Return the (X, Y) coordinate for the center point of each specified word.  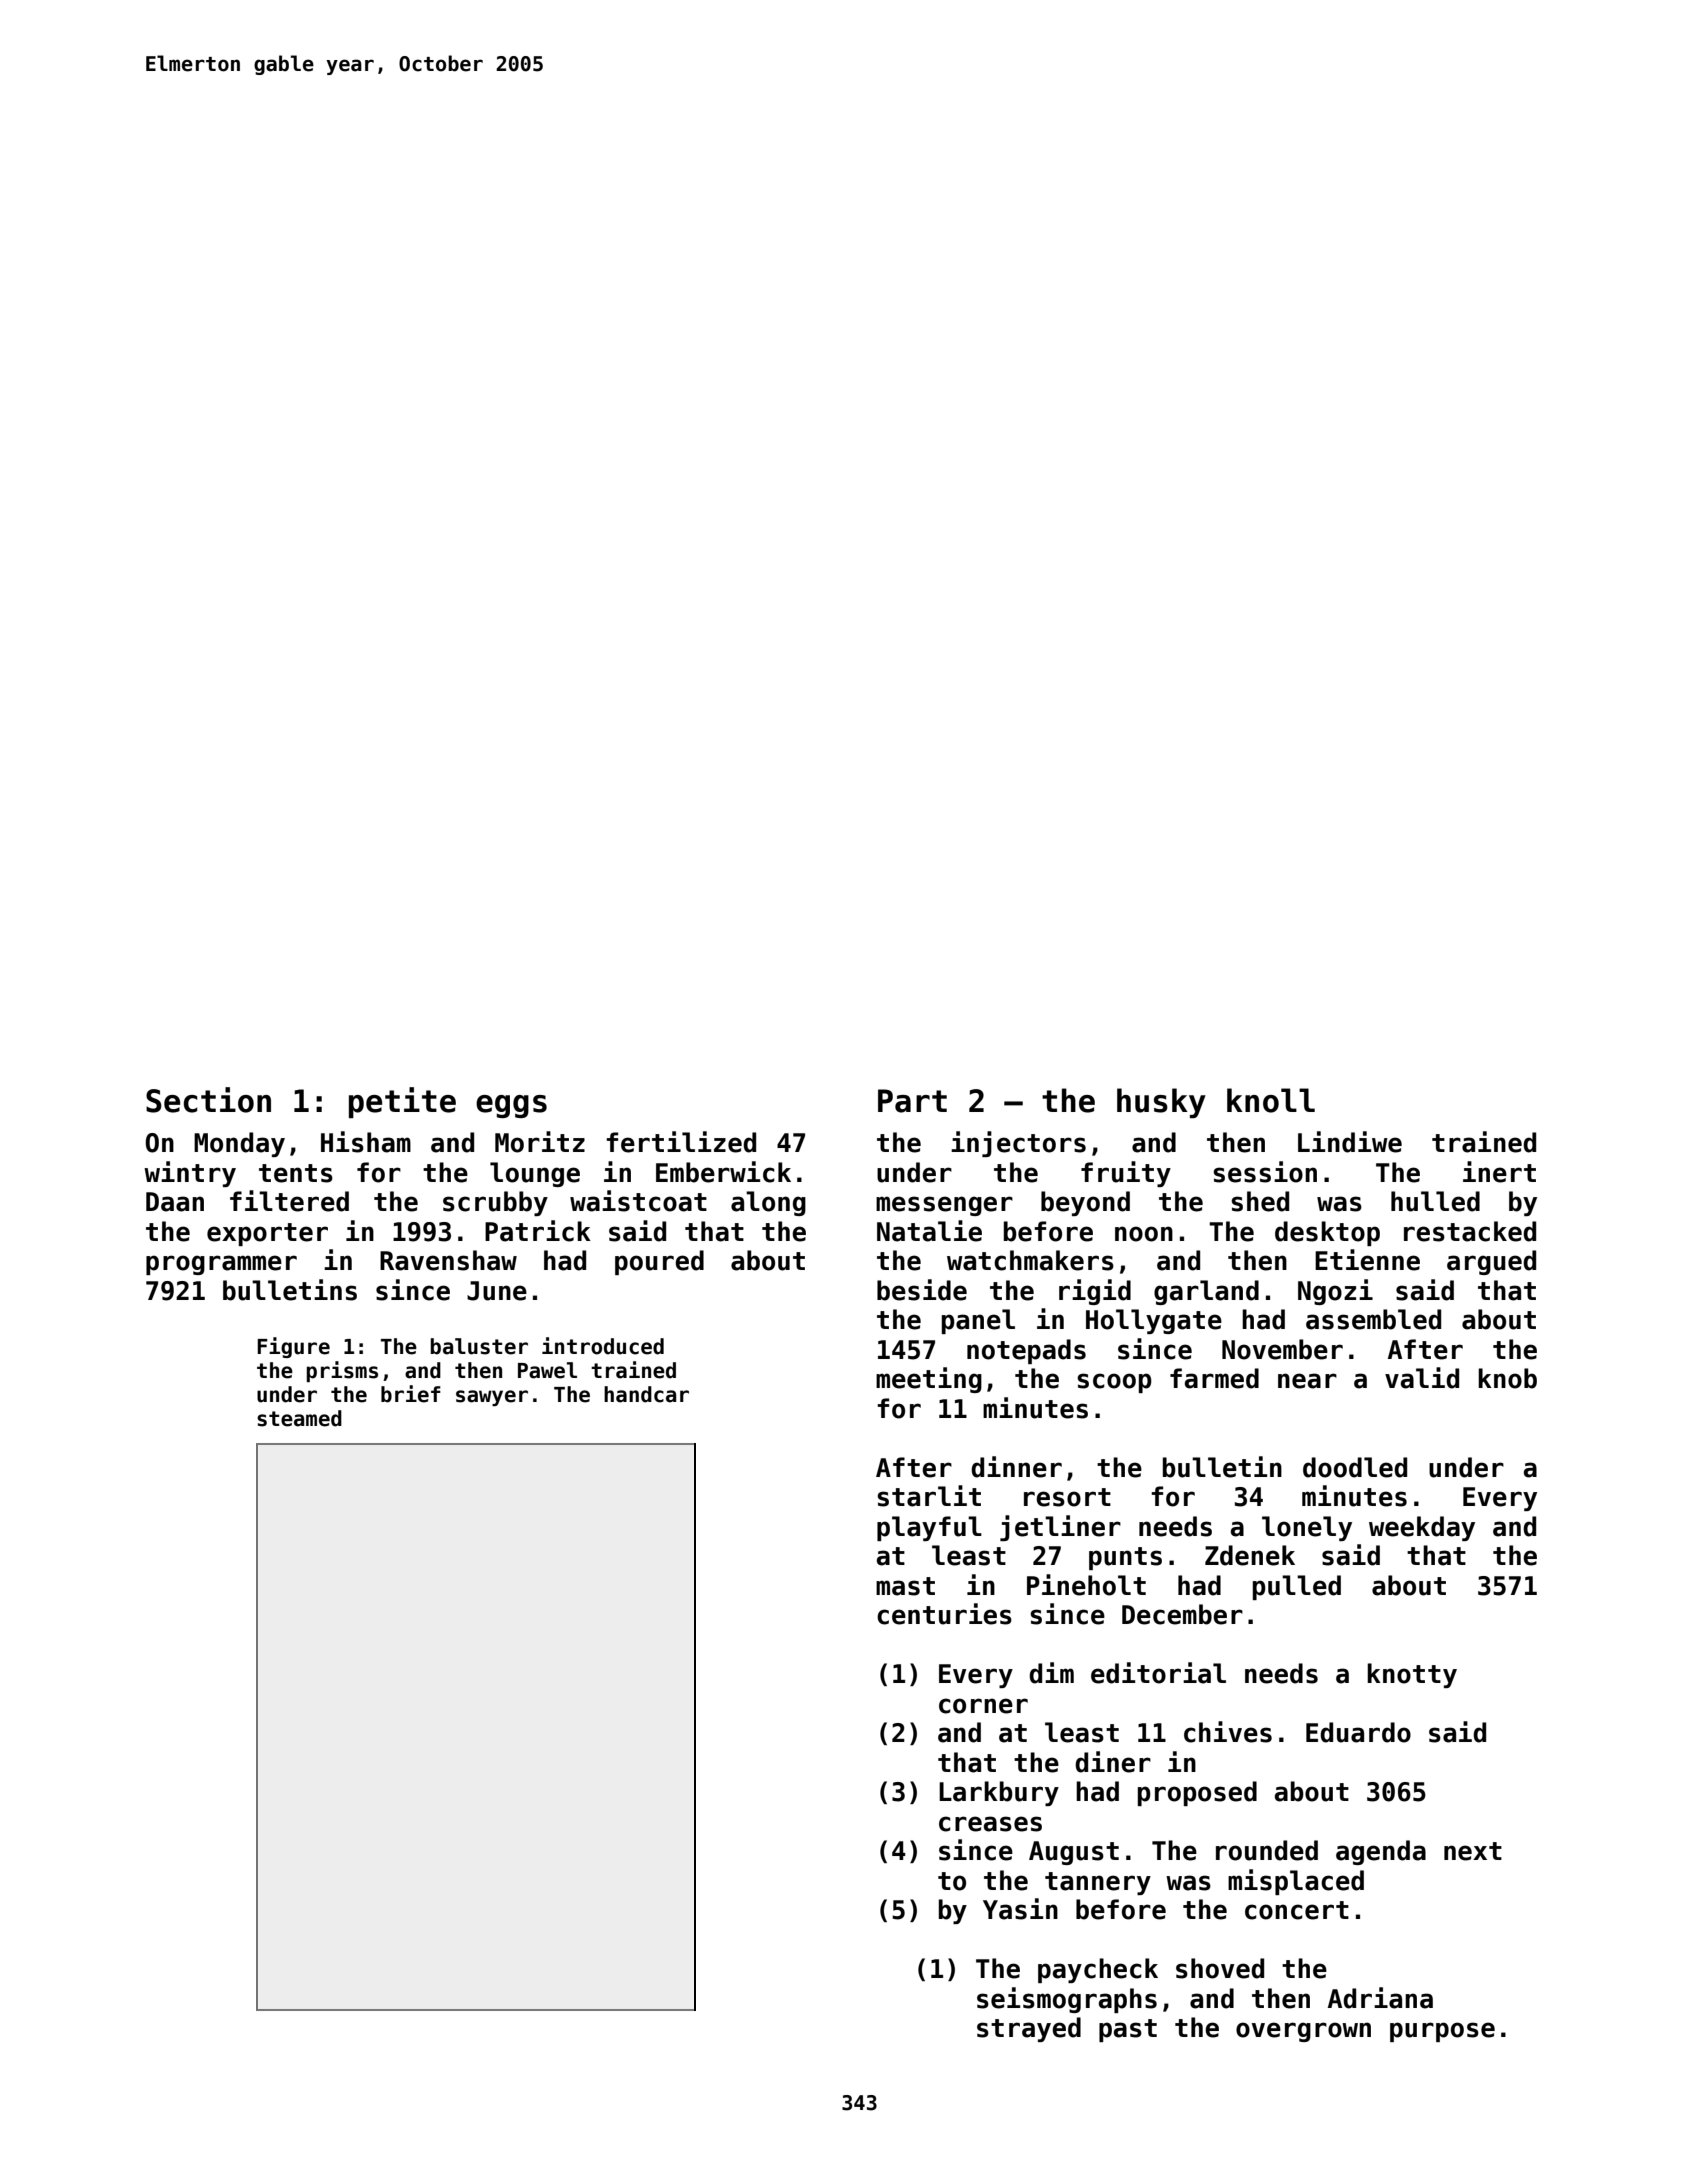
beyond (1085, 1203)
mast (905, 1586)
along (768, 1203)
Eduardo (1358, 1732)
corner (983, 1706)
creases (990, 1824)
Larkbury (999, 1793)
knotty (1412, 1675)
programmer (221, 1265)
